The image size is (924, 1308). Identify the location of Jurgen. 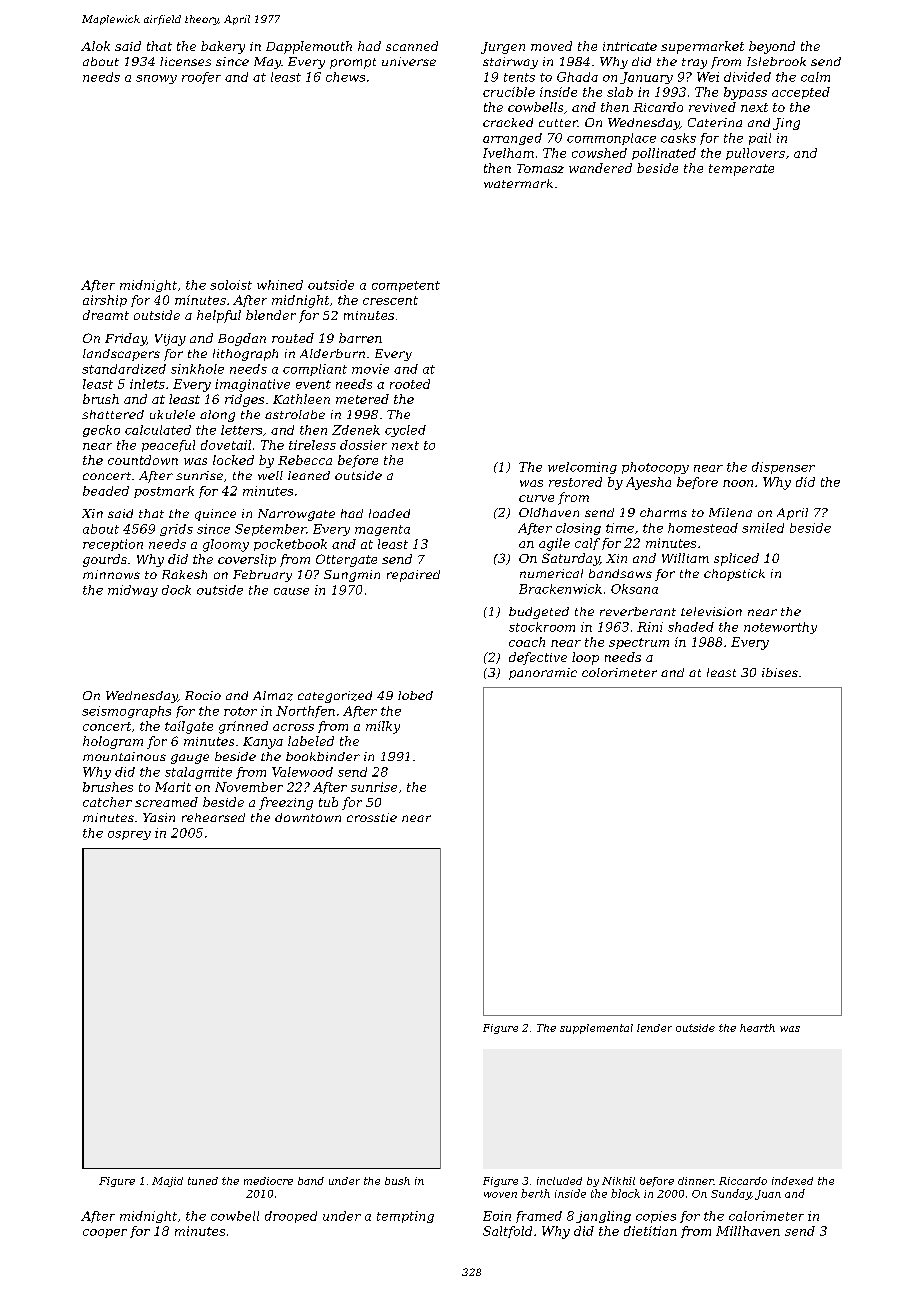
(503, 48).
